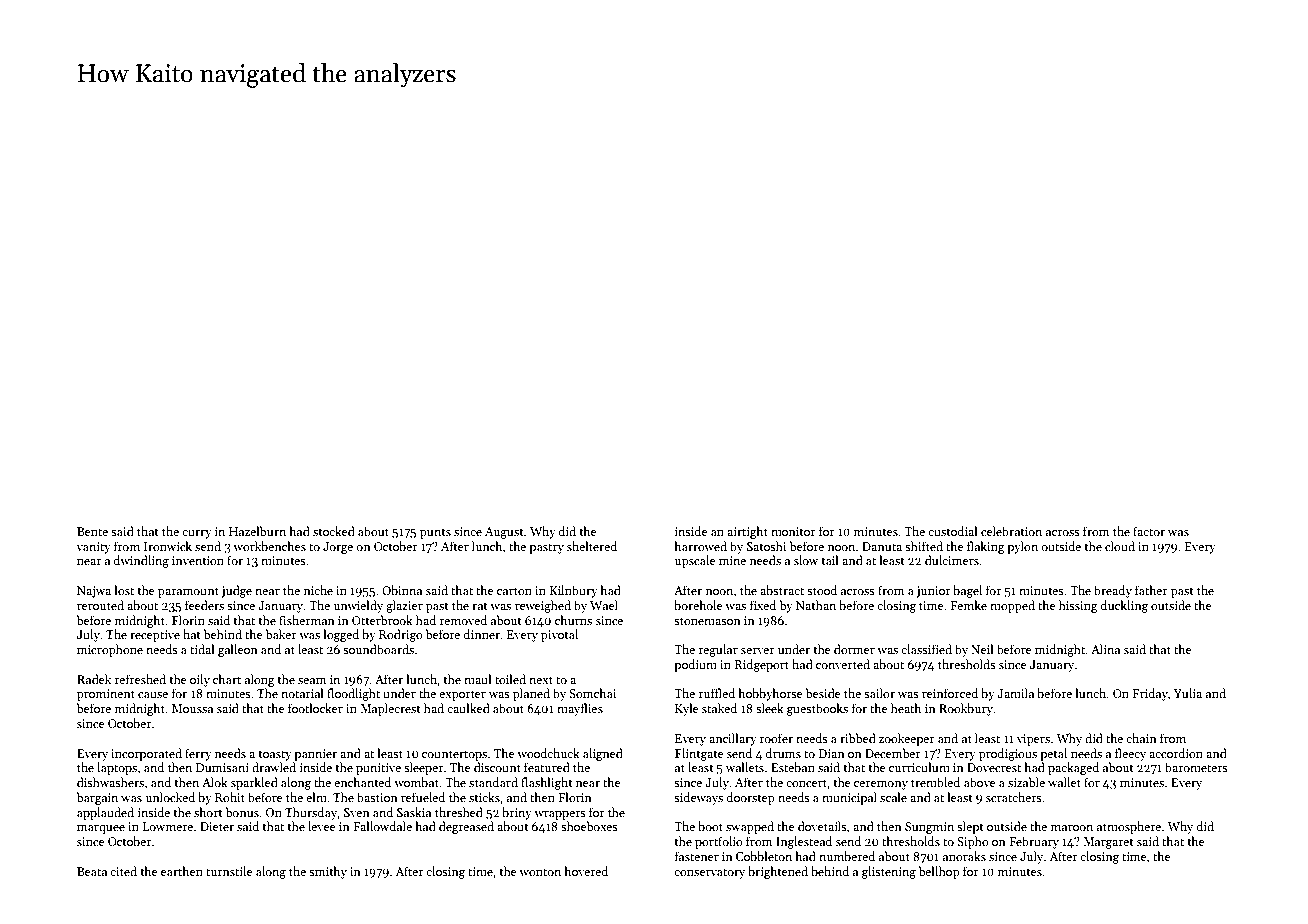 This document has width=1308, height=924. I want to click on carton, so click(514, 591).
